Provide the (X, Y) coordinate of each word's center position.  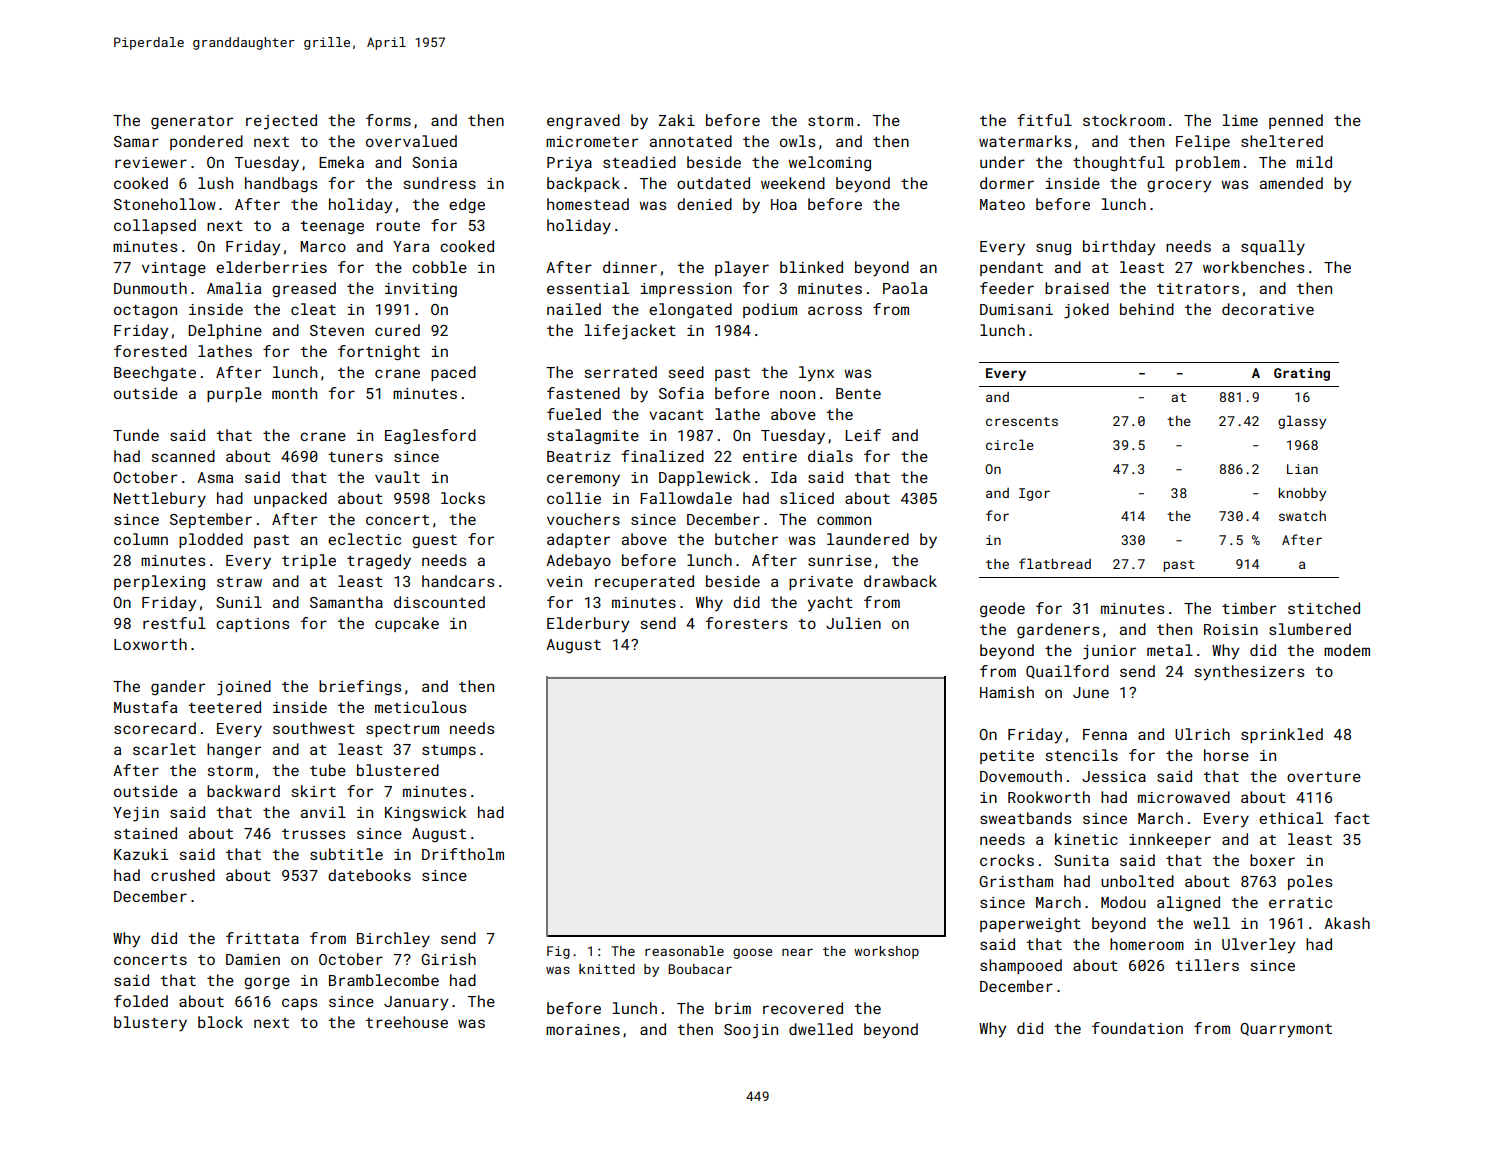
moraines (583, 1029)
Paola (905, 288)
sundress (440, 183)
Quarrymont (1286, 1030)
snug (1053, 249)
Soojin (751, 1031)
